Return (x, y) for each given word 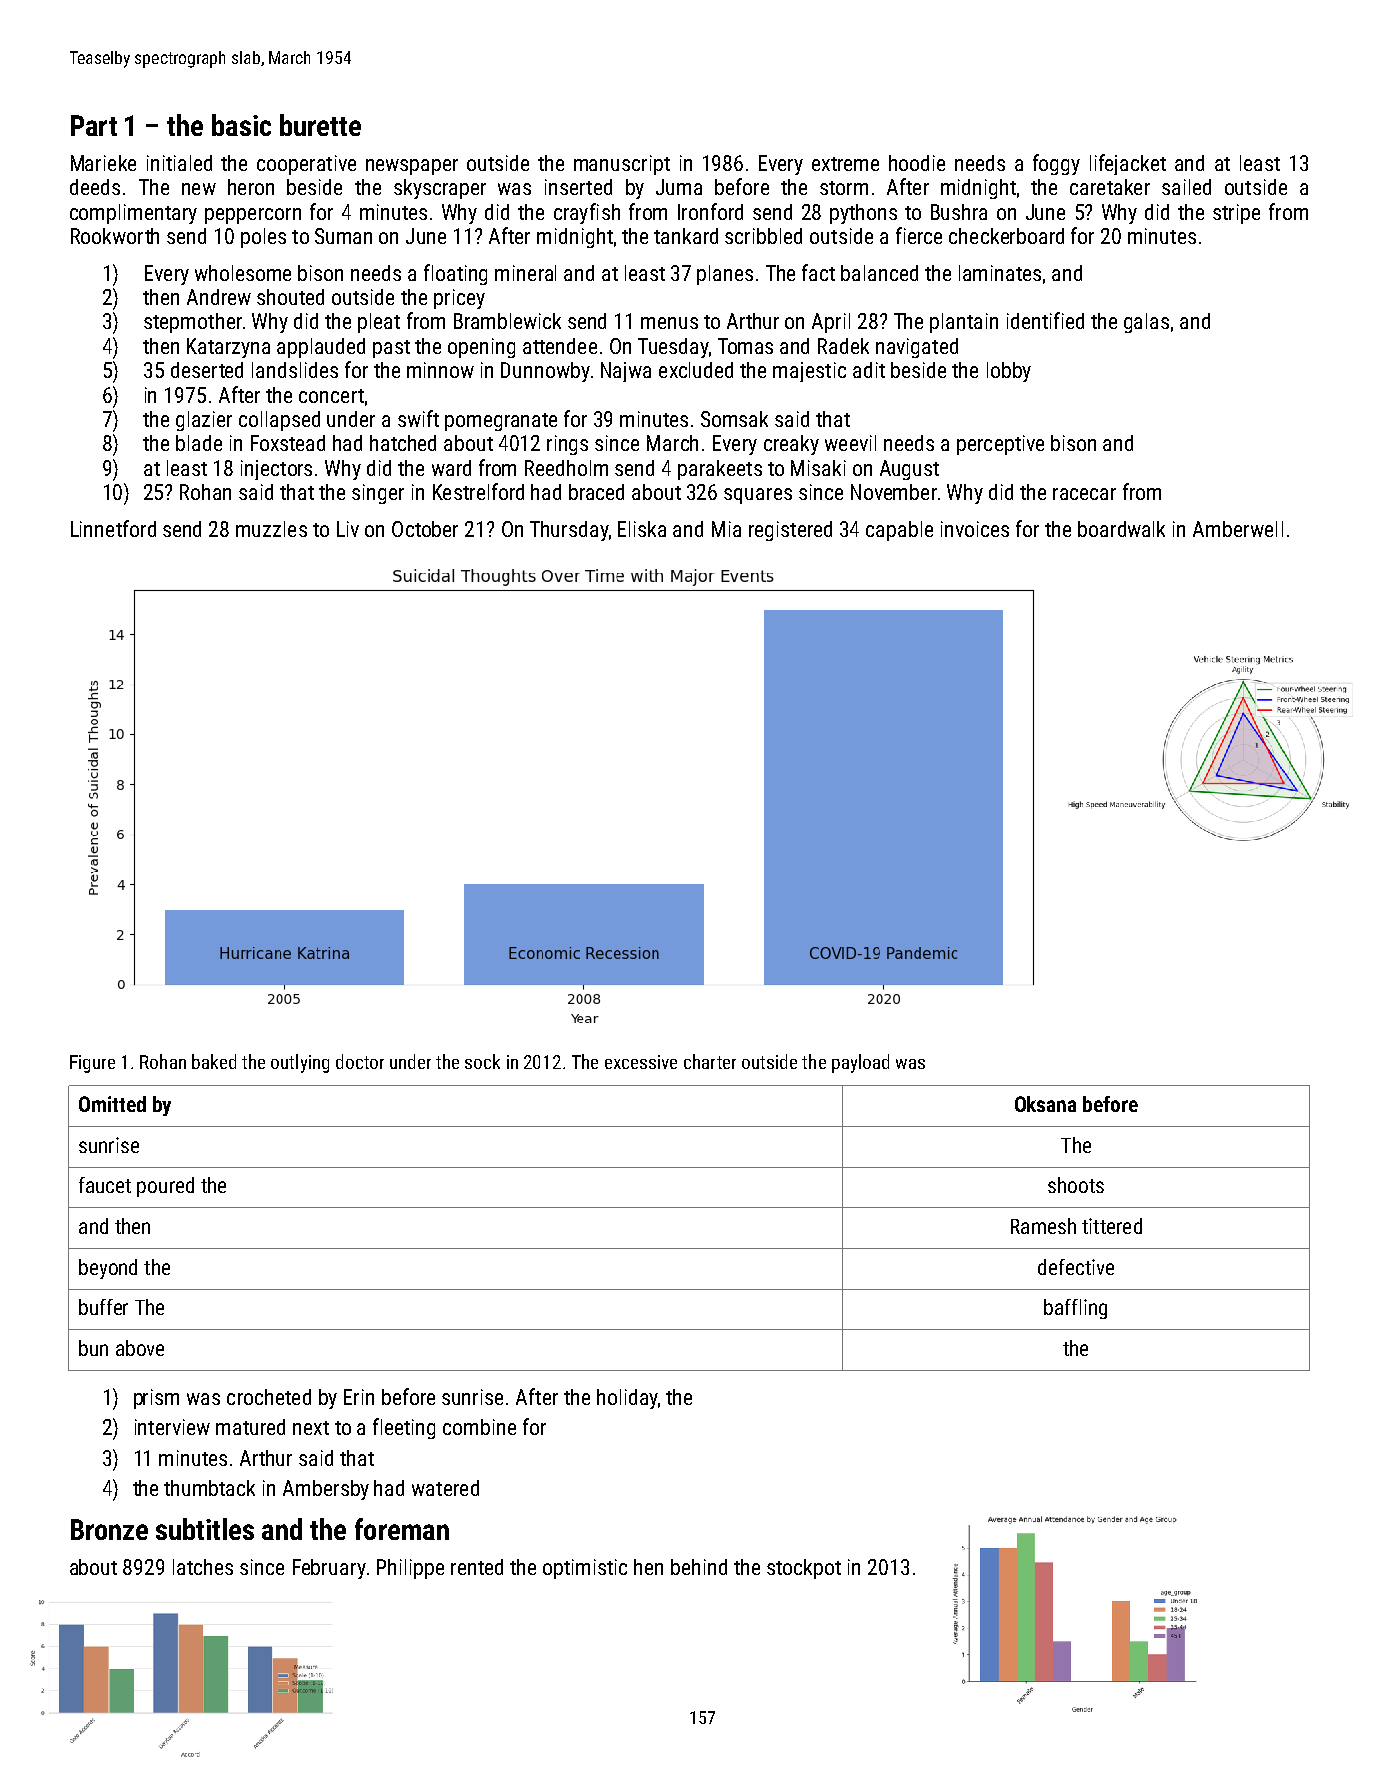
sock (482, 1061)
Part (94, 125)
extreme (845, 164)
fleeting (404, 1428)
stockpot (804, 1569)
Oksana (1045, 1104)
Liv (348, 529)
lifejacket (1128, 164)
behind (699, 1567)
